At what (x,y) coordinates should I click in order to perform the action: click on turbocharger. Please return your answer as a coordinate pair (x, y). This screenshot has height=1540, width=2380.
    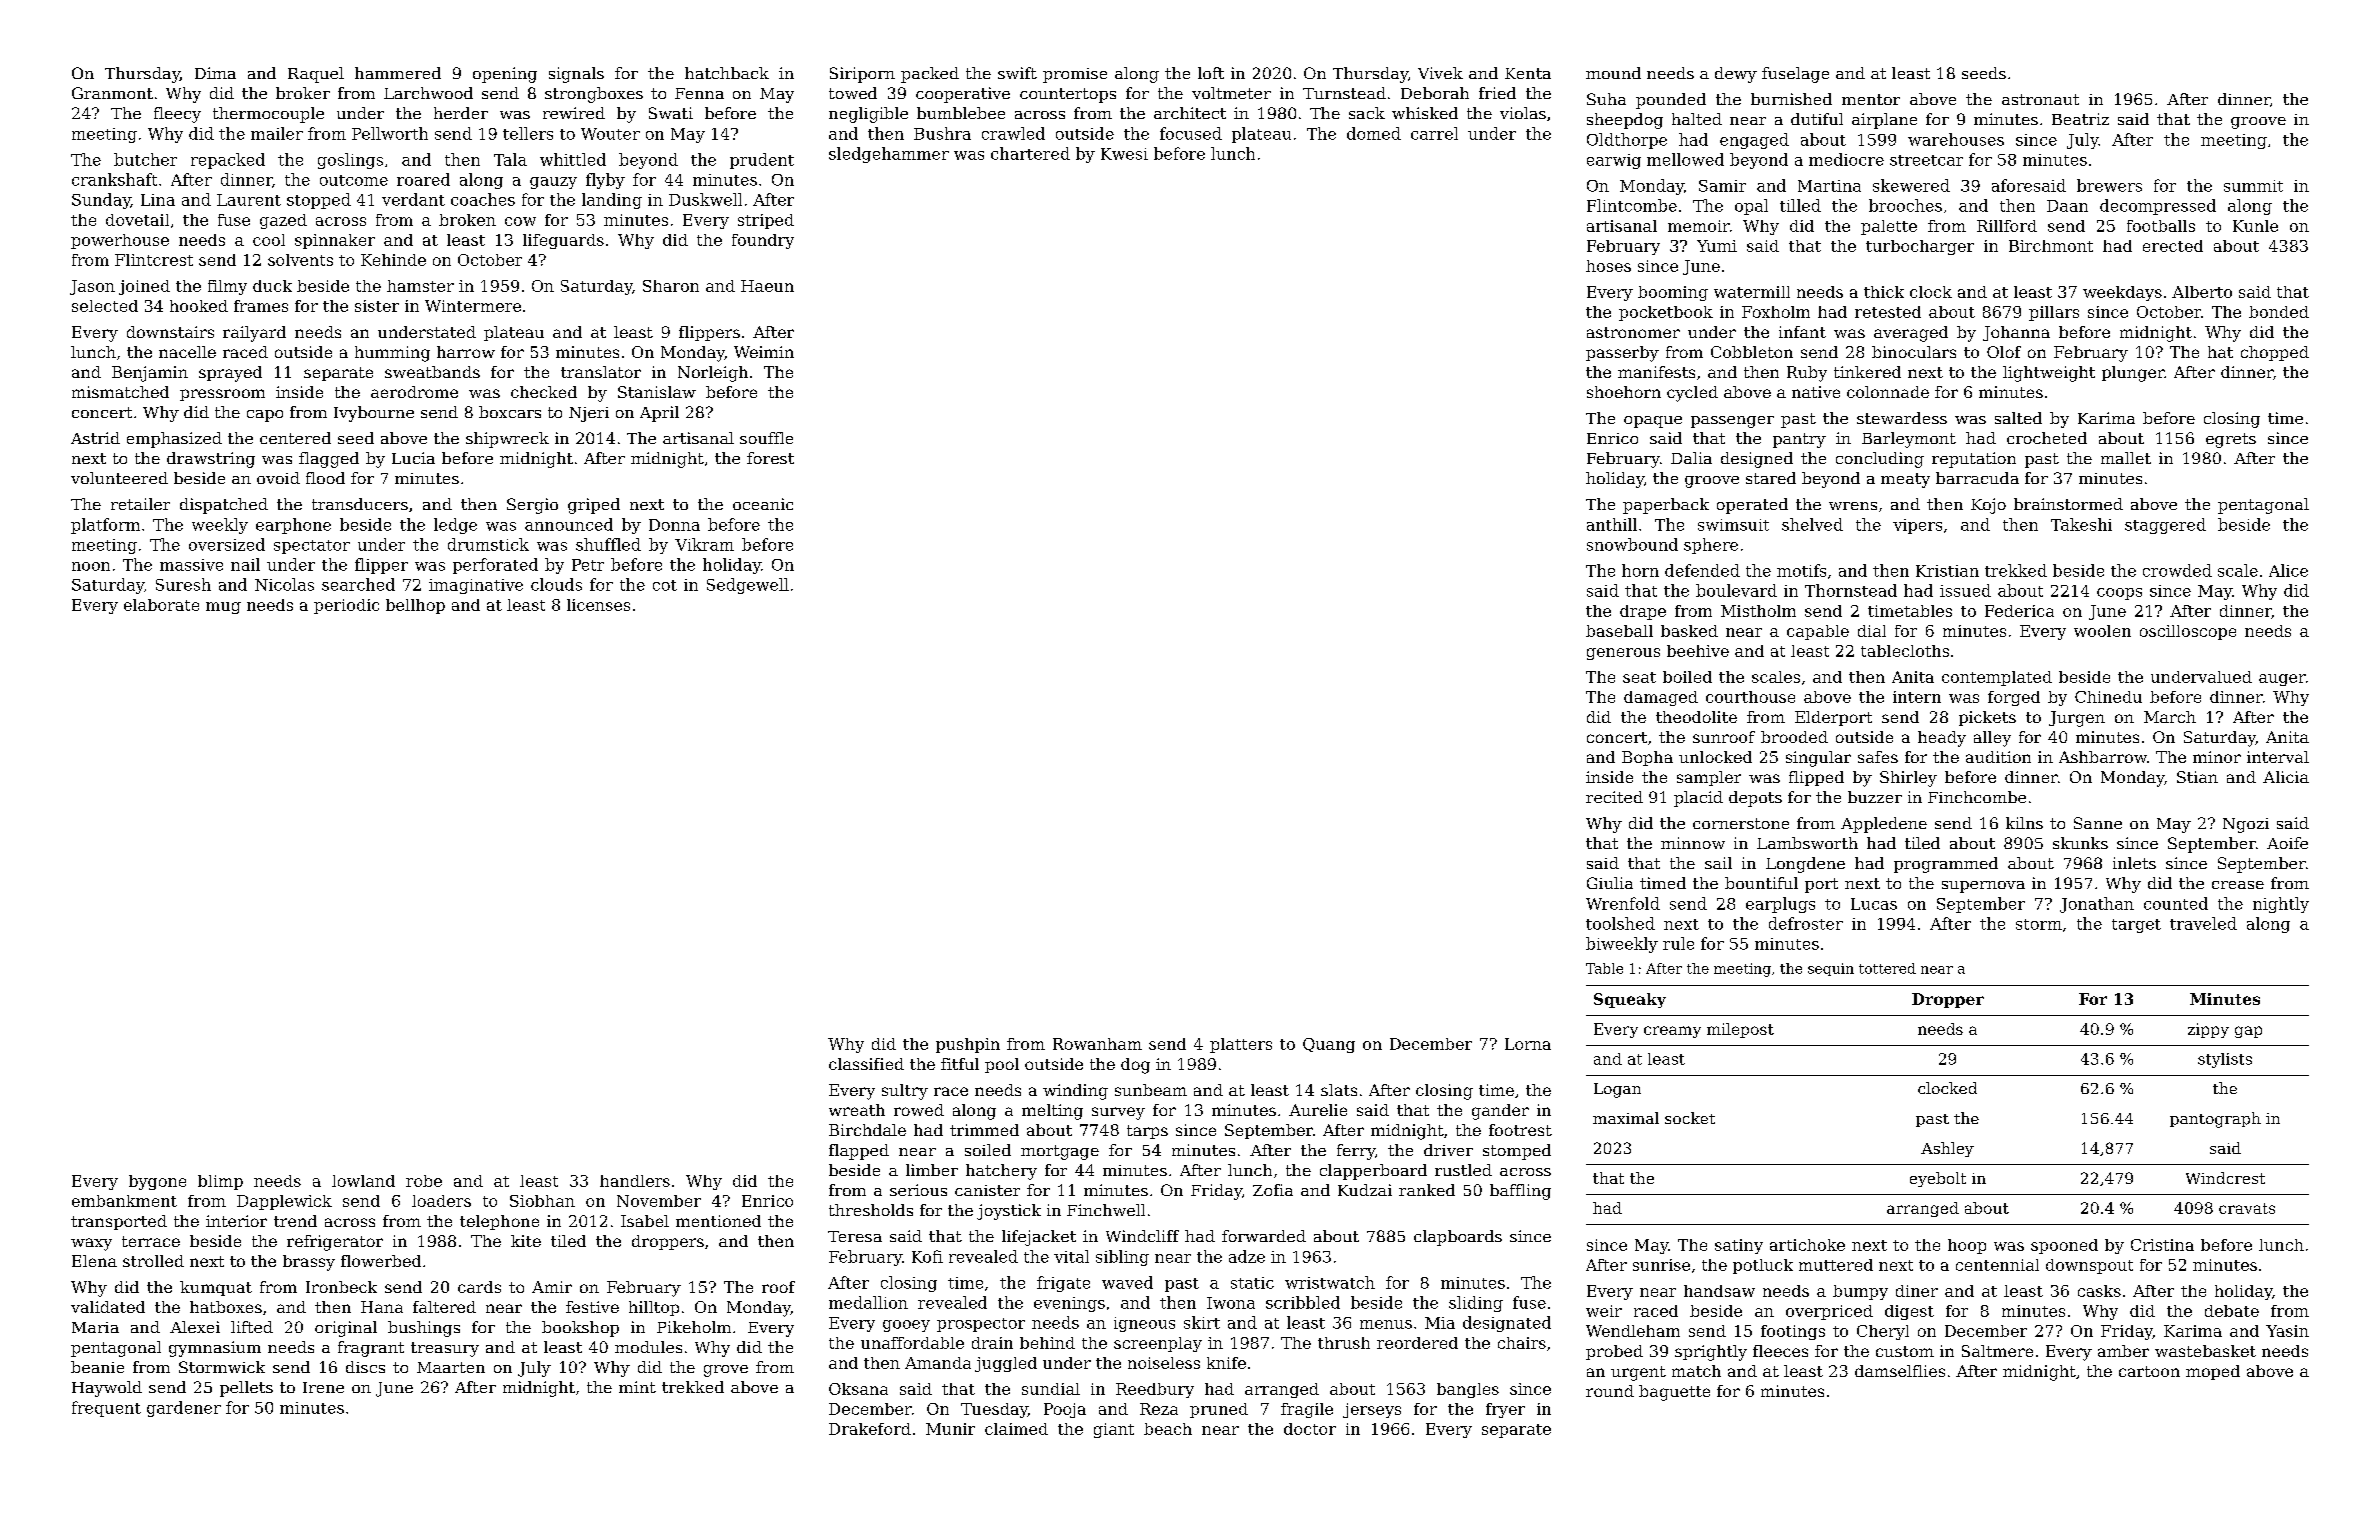
    Looking at the image, I should click on (1920, 247).
